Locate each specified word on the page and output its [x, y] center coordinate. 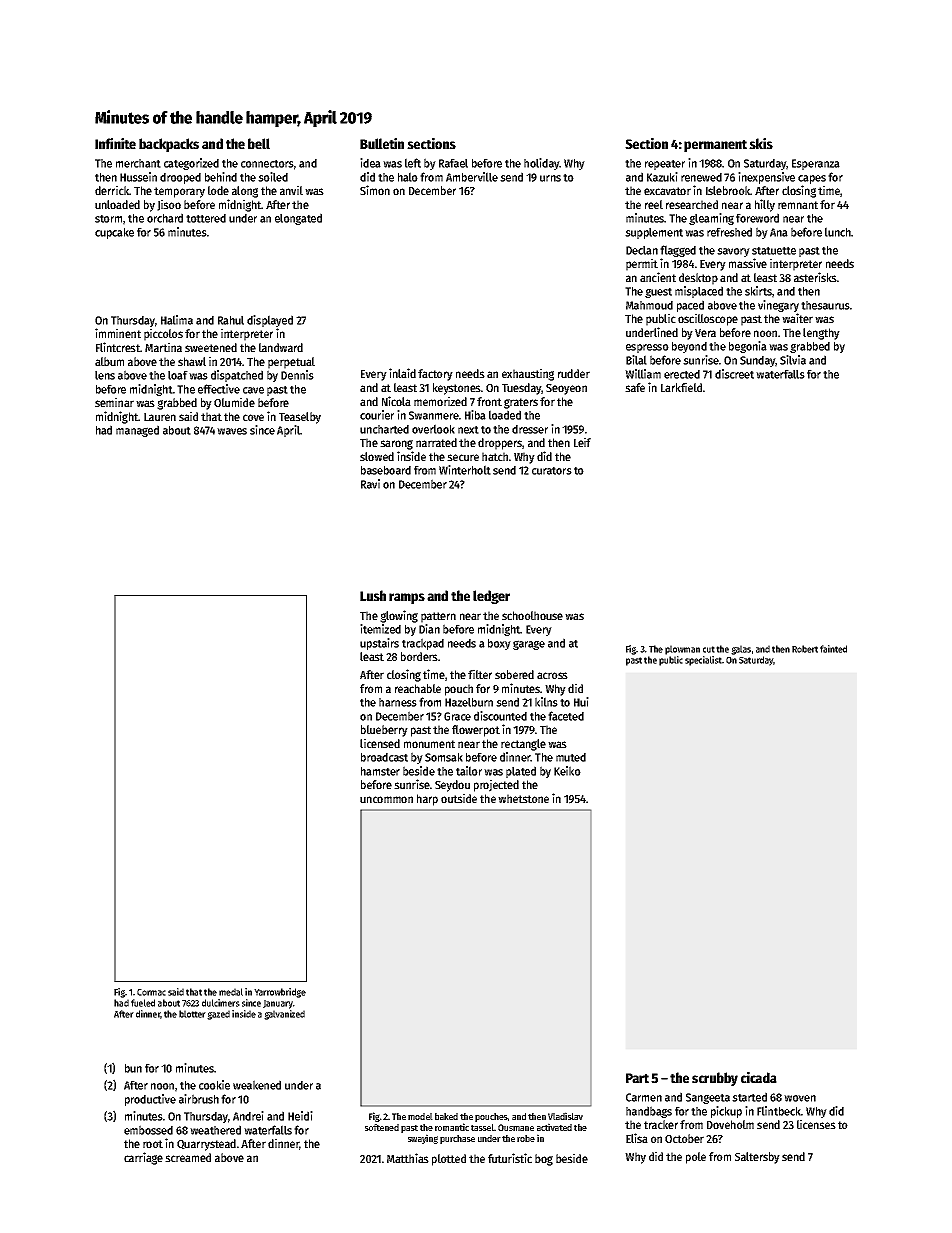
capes [812, 179]
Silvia [793, 360]
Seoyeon [566, 389]
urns [550, 178]
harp [427, 800]
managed [137, 431]
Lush [373, 595]
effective [219, 389]
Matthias [408, 1158]
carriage [143, 1158]
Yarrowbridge [280, 993]
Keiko [567, 771]
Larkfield [681, 387]
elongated [298, 219]
